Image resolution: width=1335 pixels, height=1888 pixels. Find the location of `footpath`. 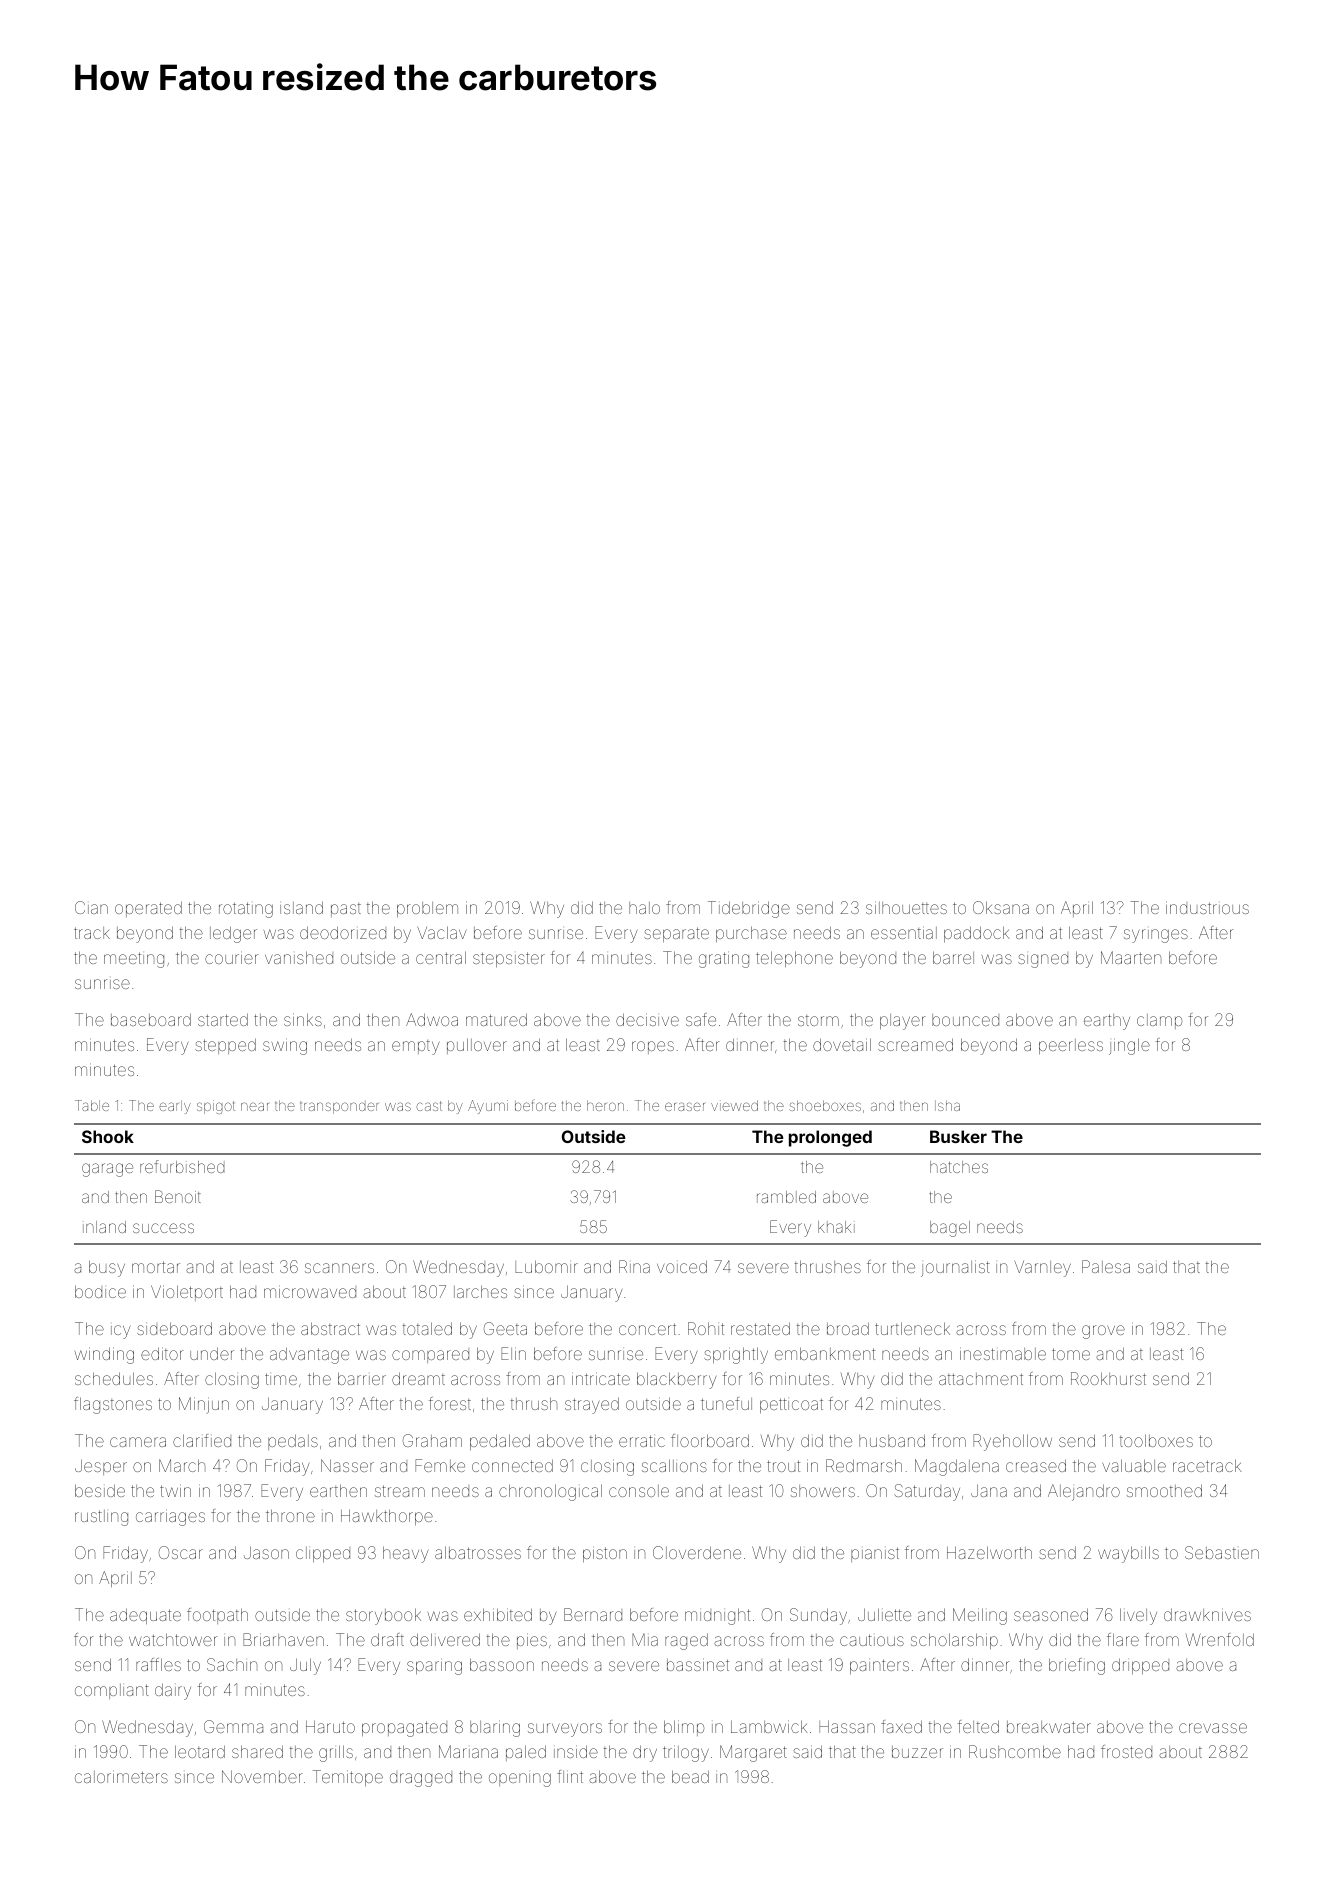

footpath is located at coordinates (217, 1616).
